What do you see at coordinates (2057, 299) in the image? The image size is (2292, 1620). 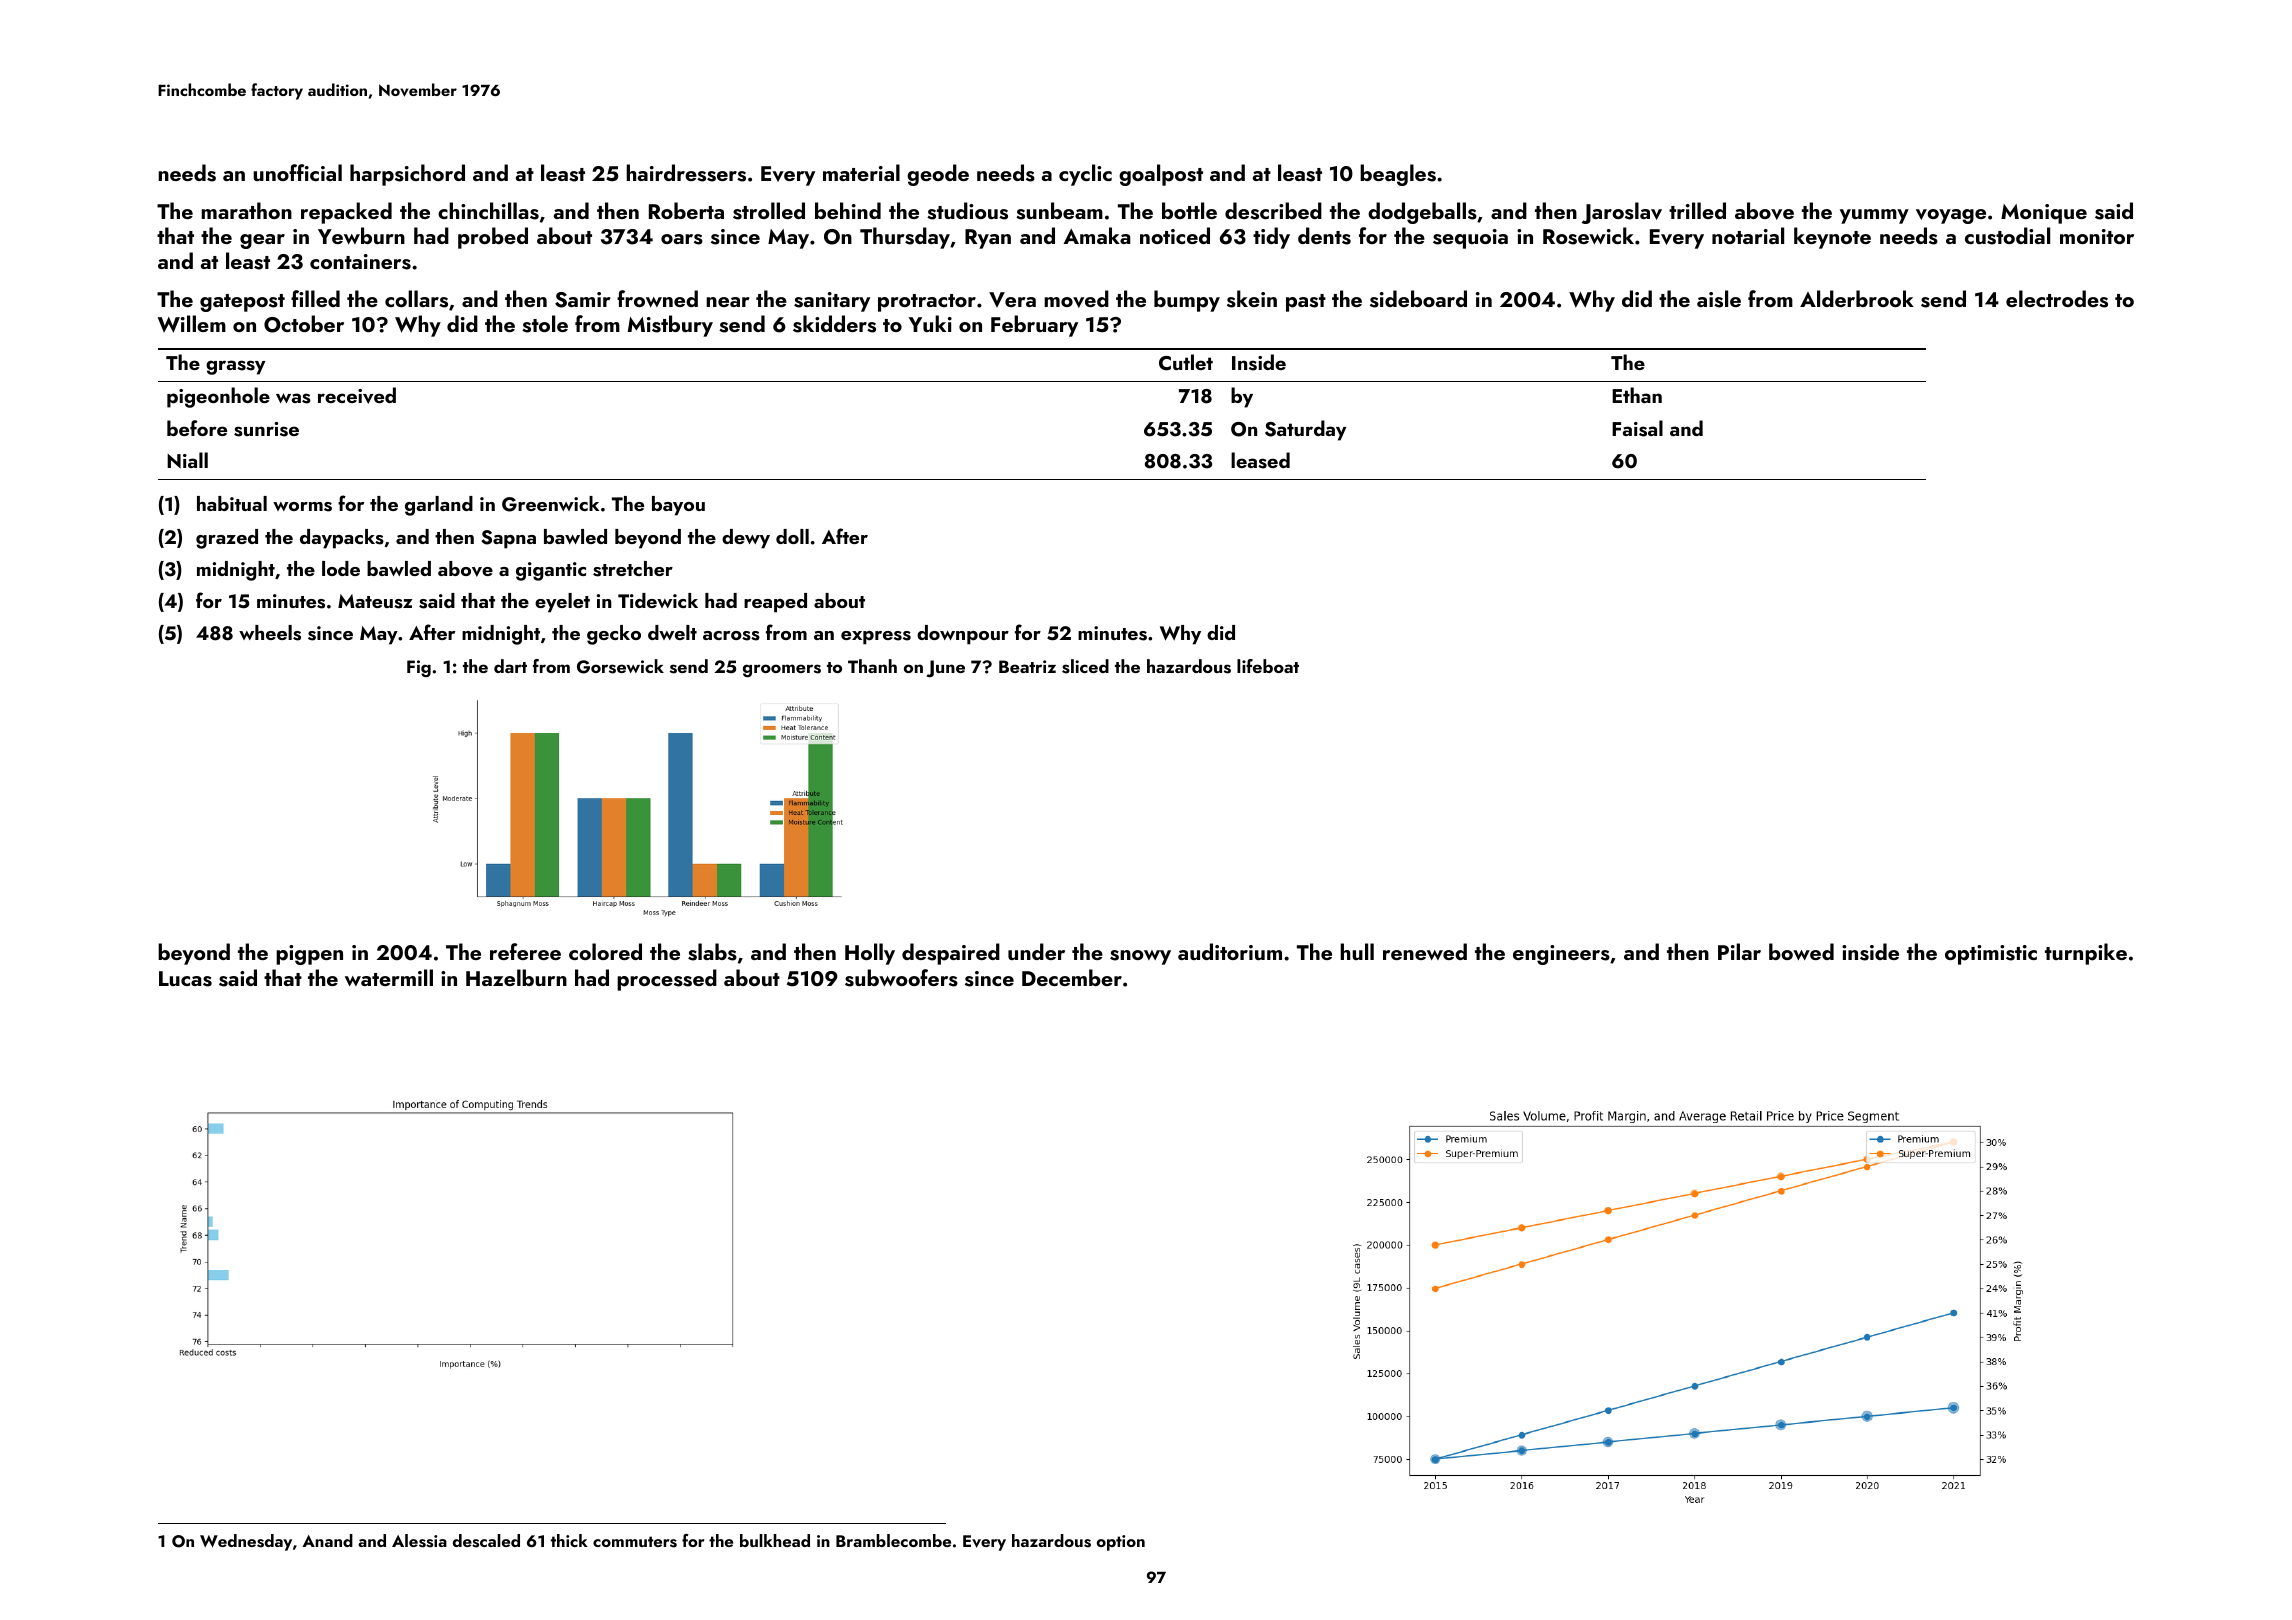 I see `electrodes` at bounding box center [2057, 299].
